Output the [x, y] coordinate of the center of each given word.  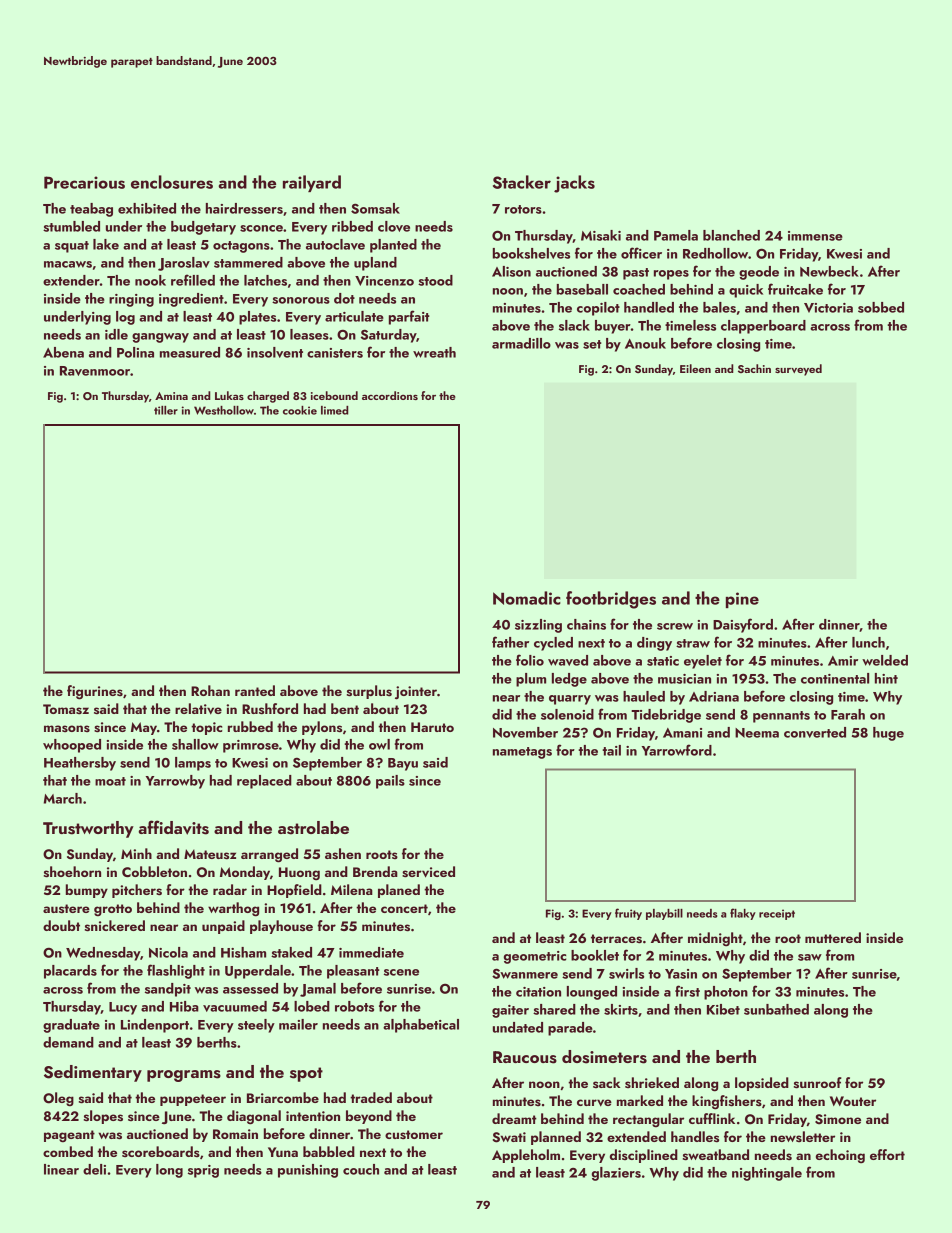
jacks [574, 184]
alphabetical [421, 1026]
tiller [166, 410]
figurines [95, 692]
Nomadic [527, 598]
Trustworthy [88, 829]
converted [815, 732]
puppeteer [193, 1100]
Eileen [695, 368]
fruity [628, 914]
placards [70, 972]
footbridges [611, 600]
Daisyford [743, 625]
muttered [833, 937]
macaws [68, 264]
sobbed [881, 307]
